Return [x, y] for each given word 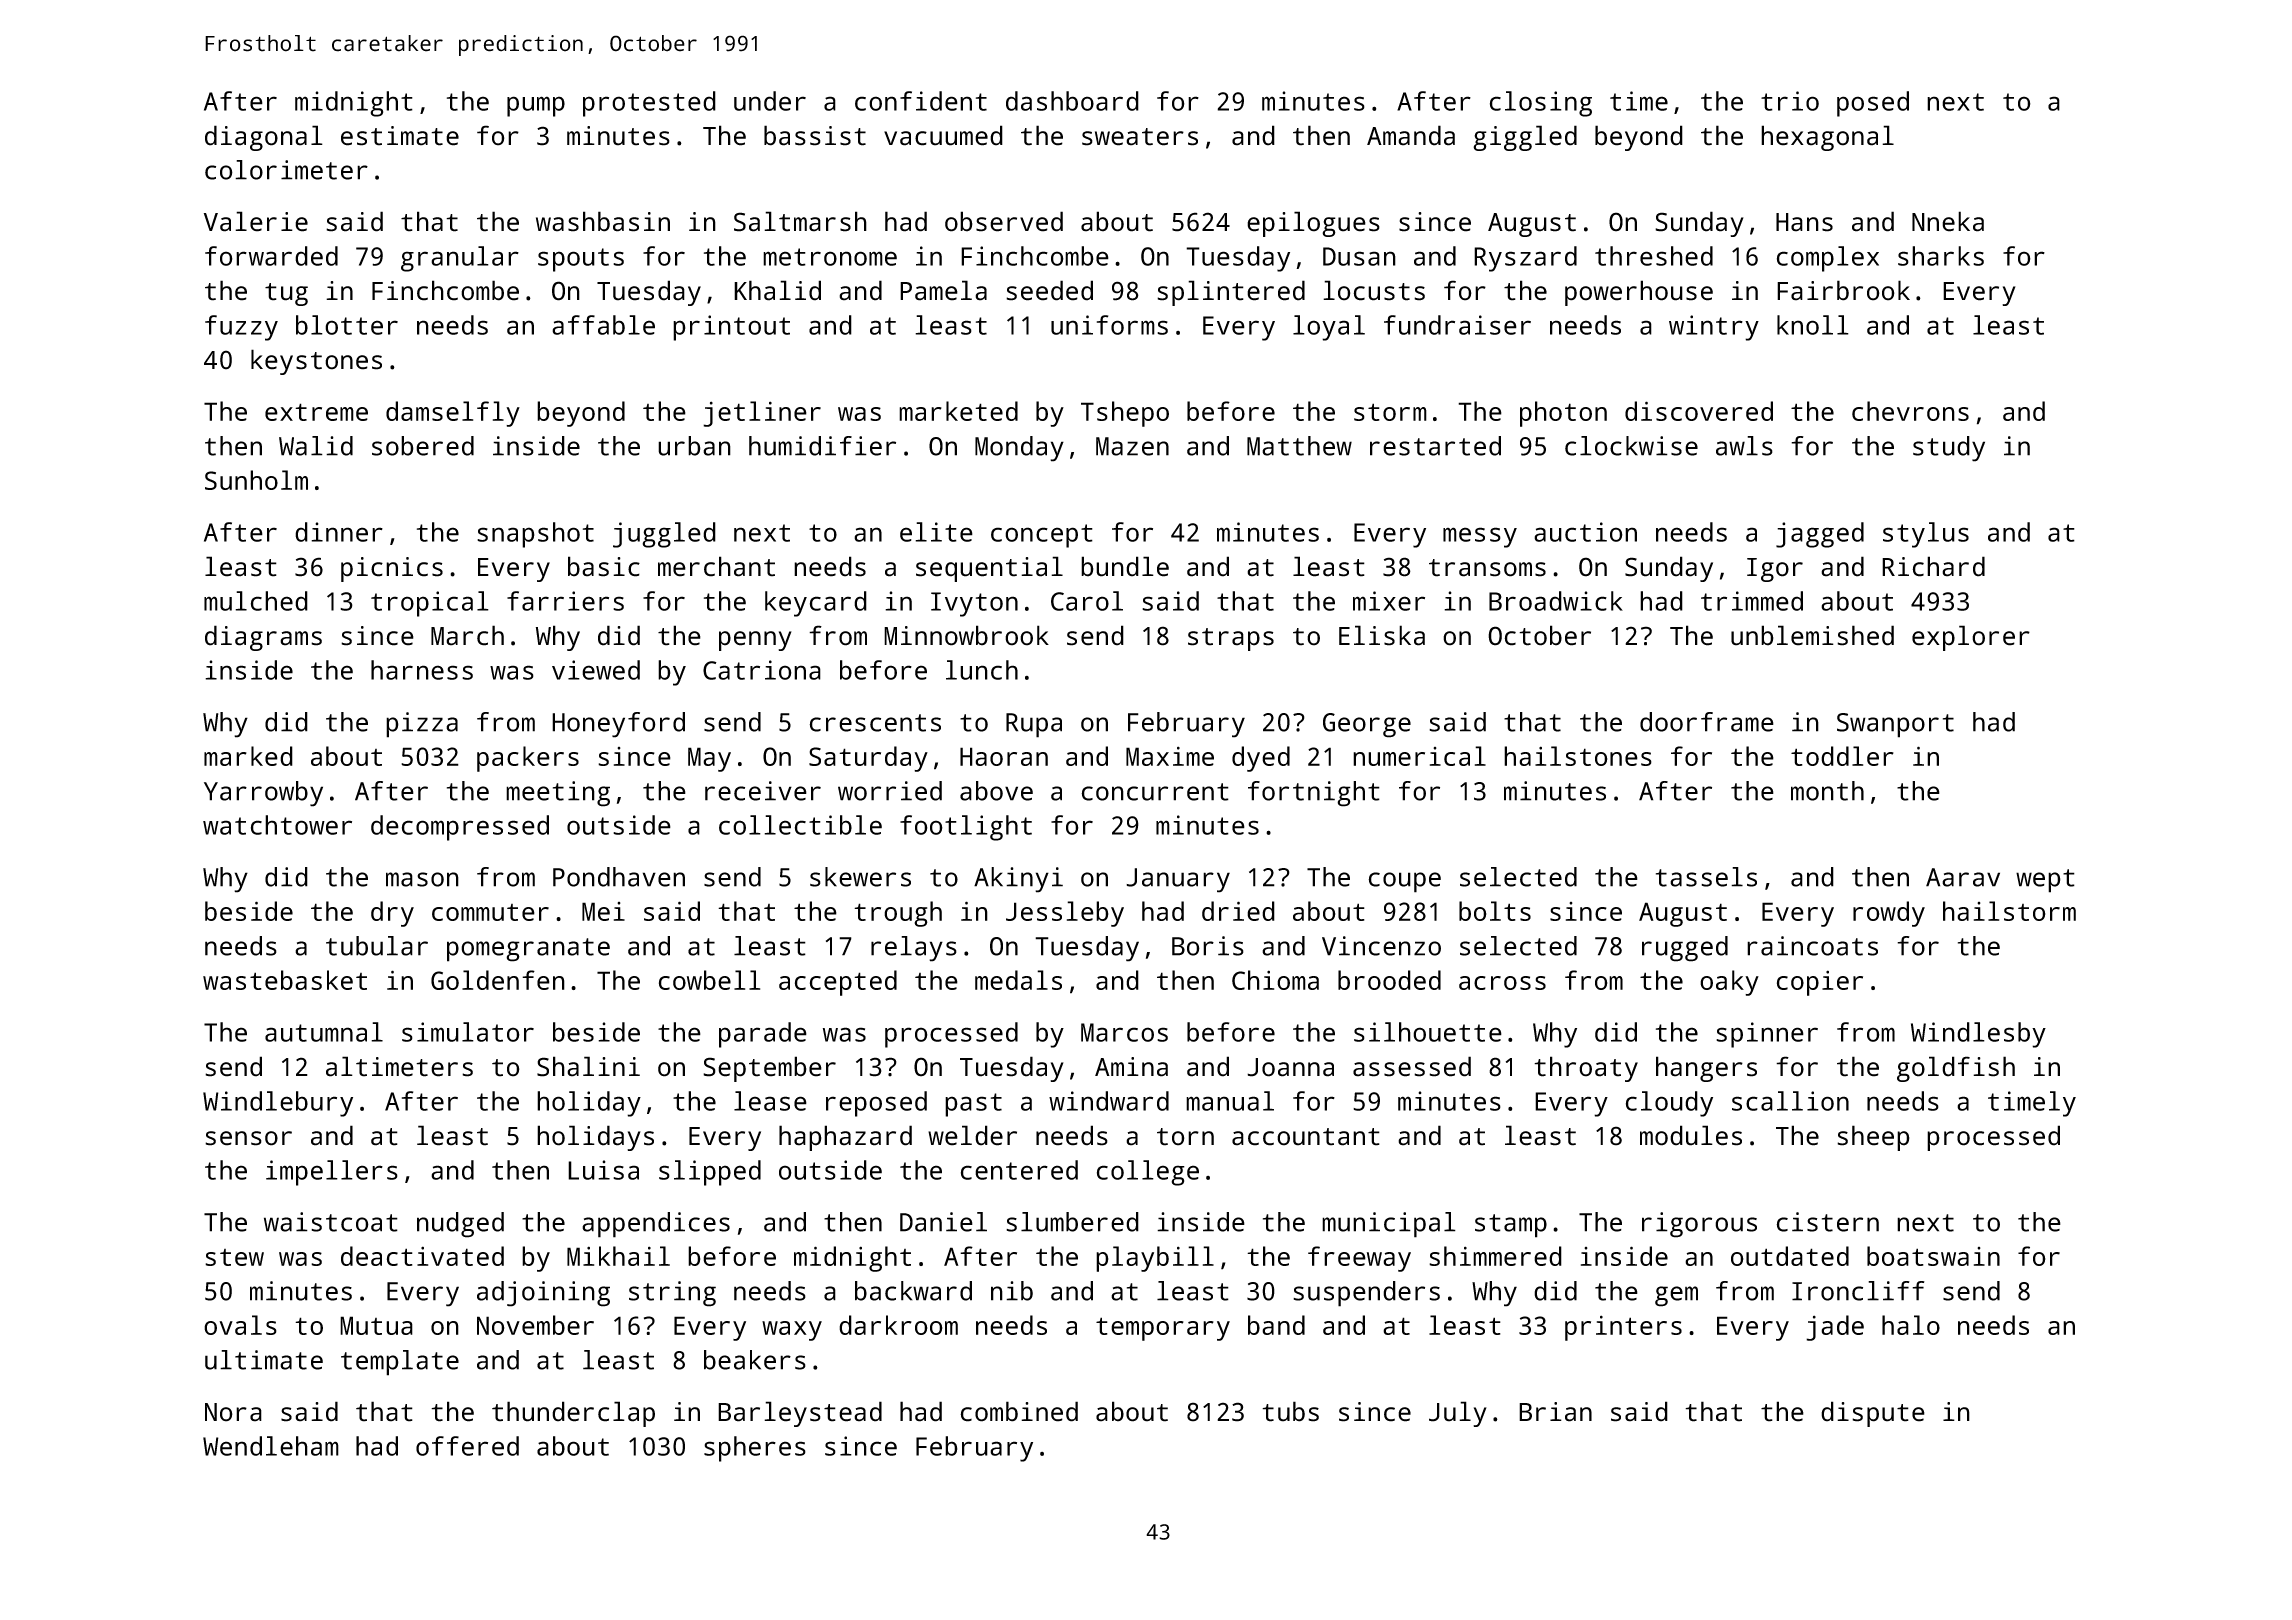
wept [2045, 881]
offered [467, 1446]
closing [1541, 104]
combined [1019, 1411]
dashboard [1072, 101]
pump [536, 106]
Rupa [1034, 725]
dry [392, 914]
